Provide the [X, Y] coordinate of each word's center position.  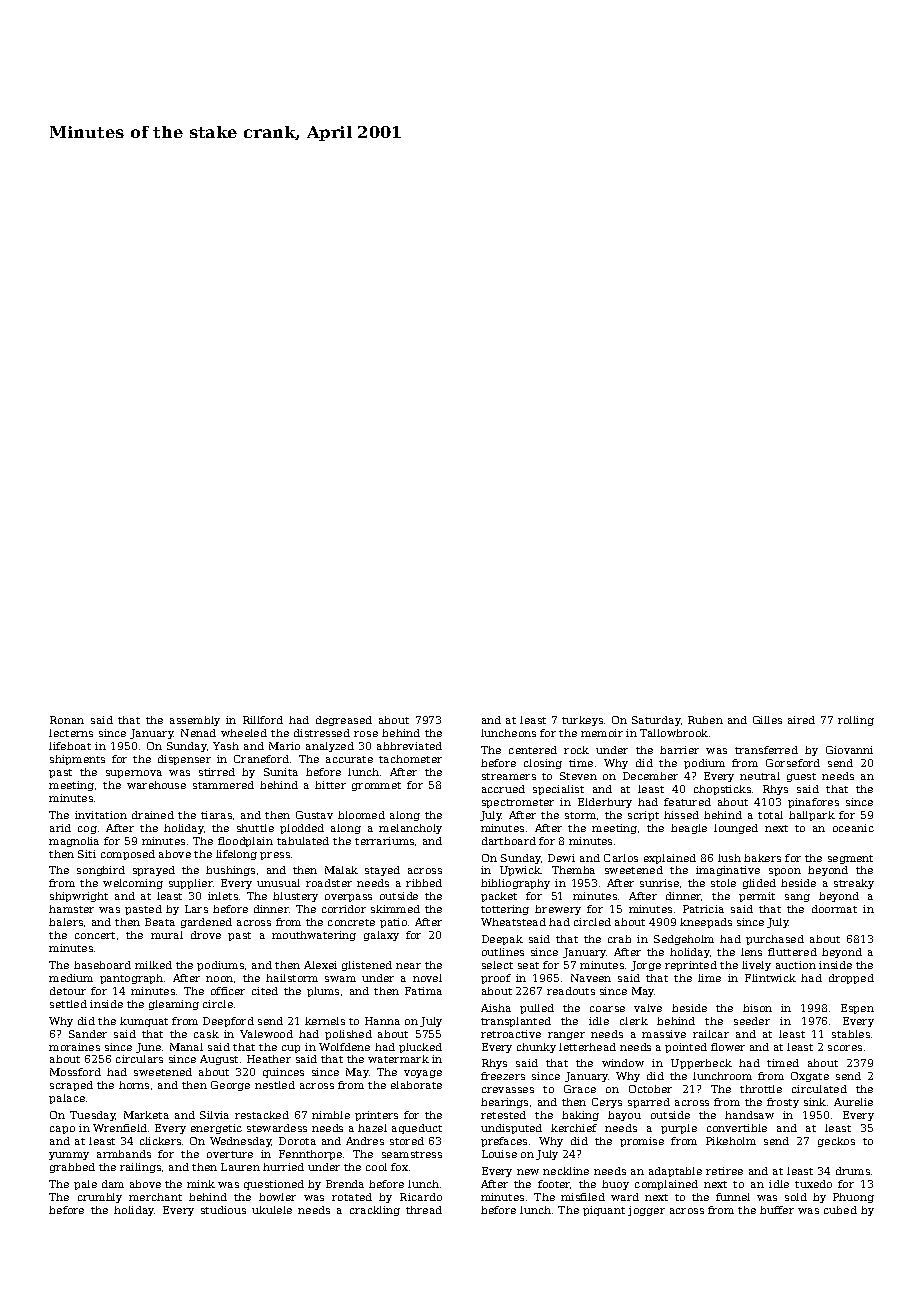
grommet [376, 786]
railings [140, 1168]
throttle [761, 1089]
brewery [558, 910]
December [650, 776]
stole [723, 883]
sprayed [154, 871]
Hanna [382, 1021]
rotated [352, 1197]
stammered [223, 785]
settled [68, 1004]
